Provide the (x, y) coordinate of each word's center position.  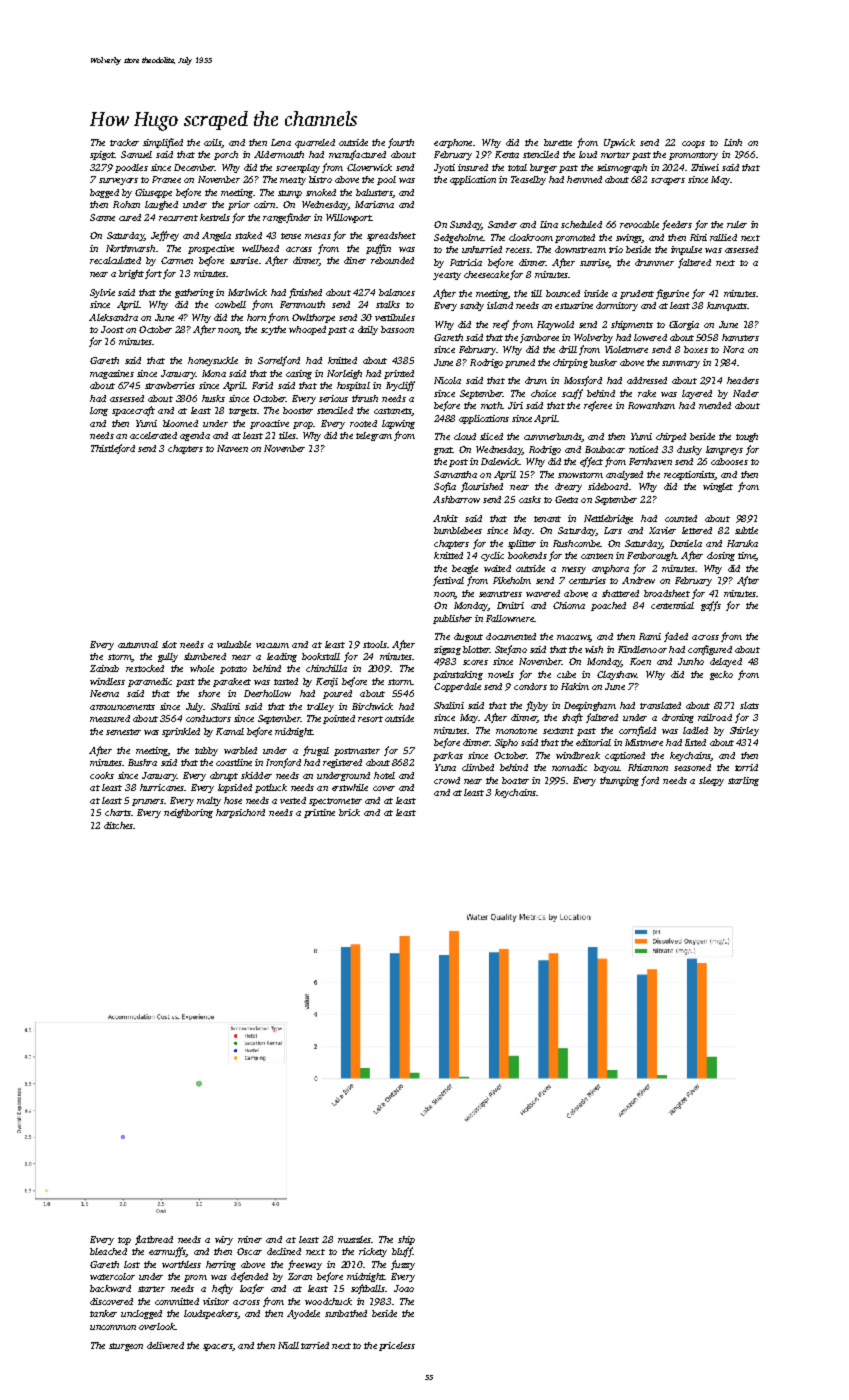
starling (743, 781)
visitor (216, 1301)
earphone (453, 143)
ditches (118, 825)
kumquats (727, 306)
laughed (161, 205)
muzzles (354, 1239)
